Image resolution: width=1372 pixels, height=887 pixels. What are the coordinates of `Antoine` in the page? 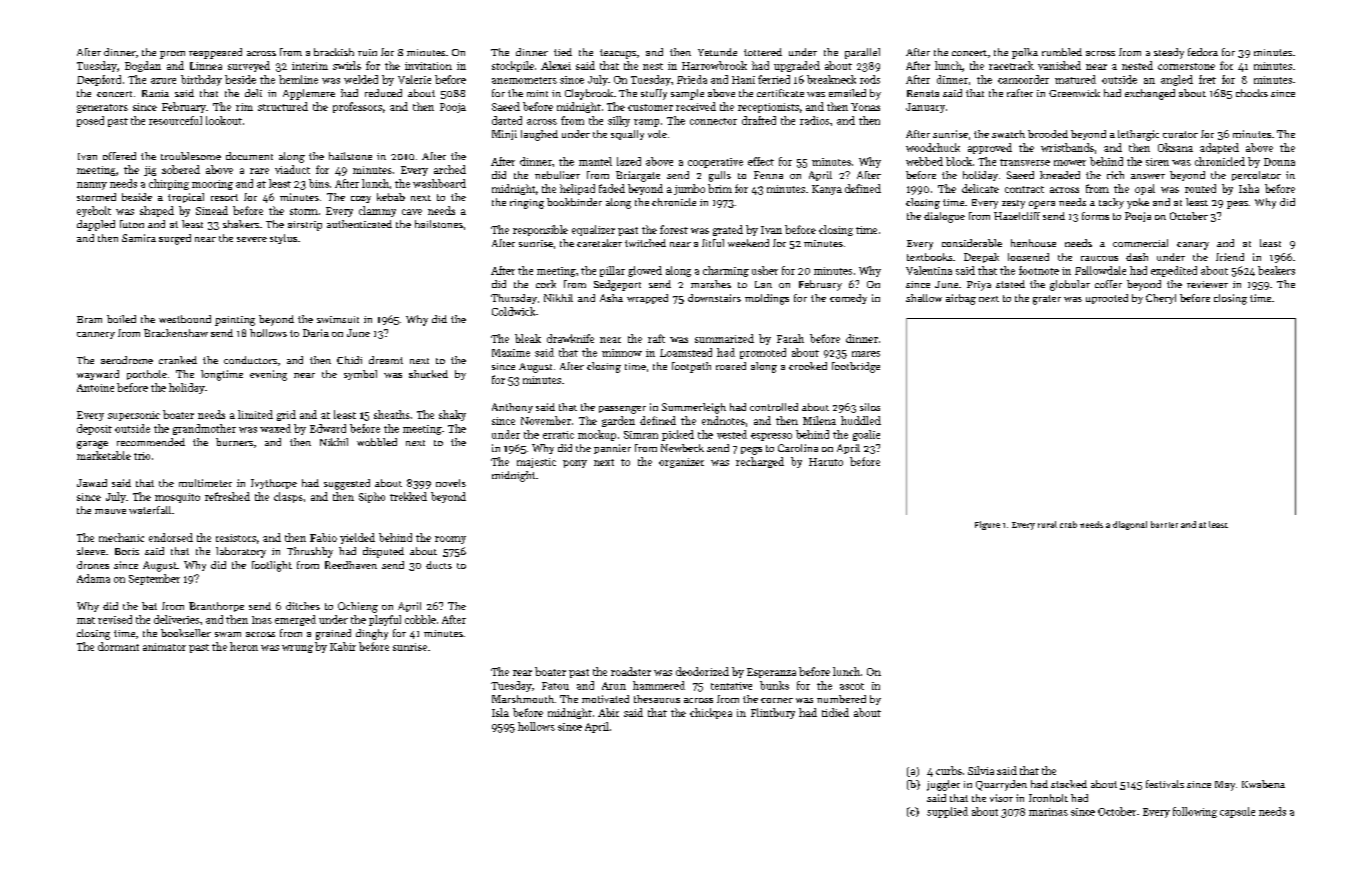 It's located at (95, 388).
